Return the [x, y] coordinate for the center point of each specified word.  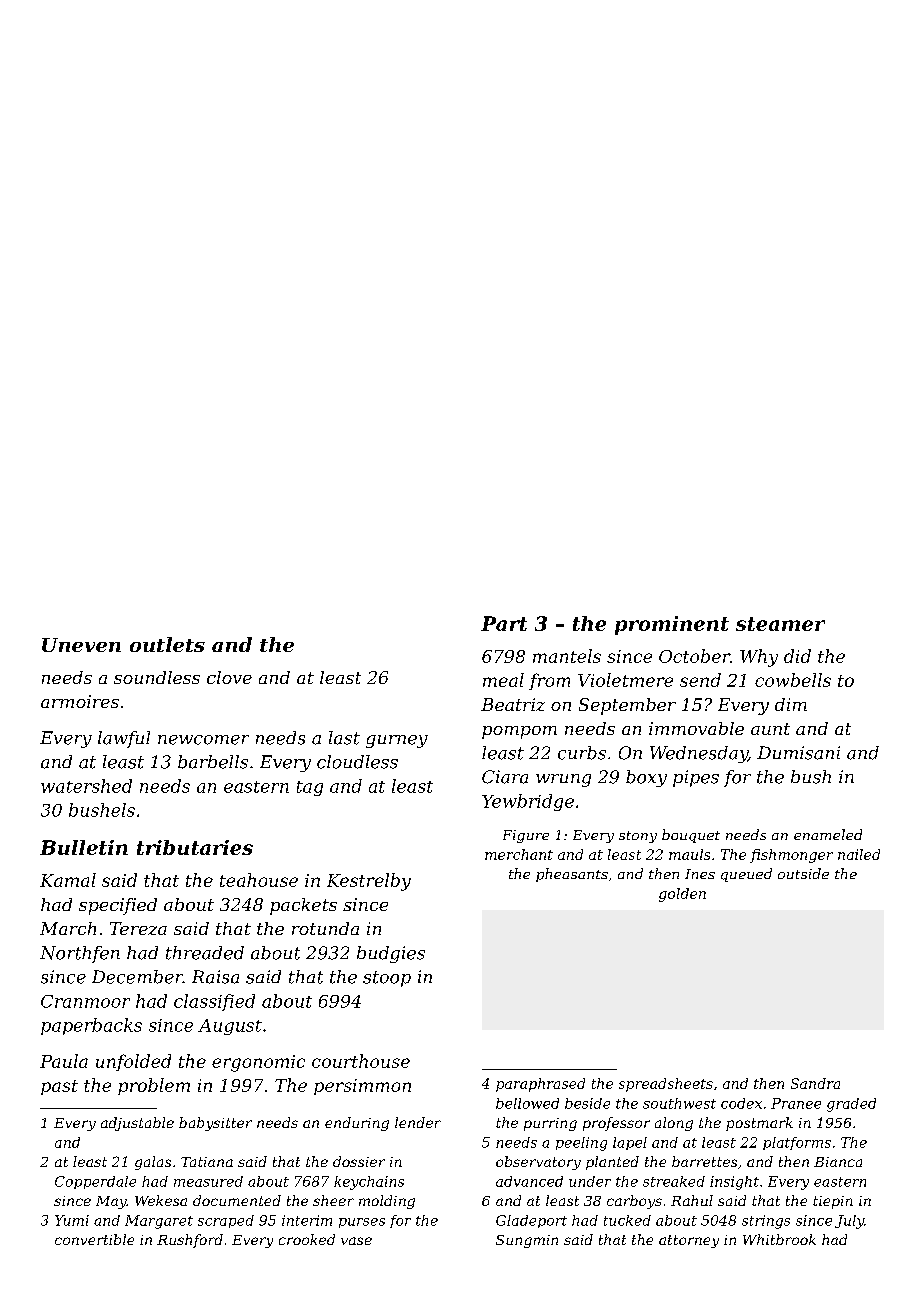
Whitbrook [779, 1239]
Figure [526, 836]
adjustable [137, 1124]
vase [356, 1241]
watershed [86, 786]
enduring [357, 1124]
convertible [94, 1239]
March [68, 928]
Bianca [838, 1162]
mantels [567, 656]
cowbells [793, 680]
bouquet [691, 836]
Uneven [81, 645]
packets [303, 906]
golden [682, 895]
